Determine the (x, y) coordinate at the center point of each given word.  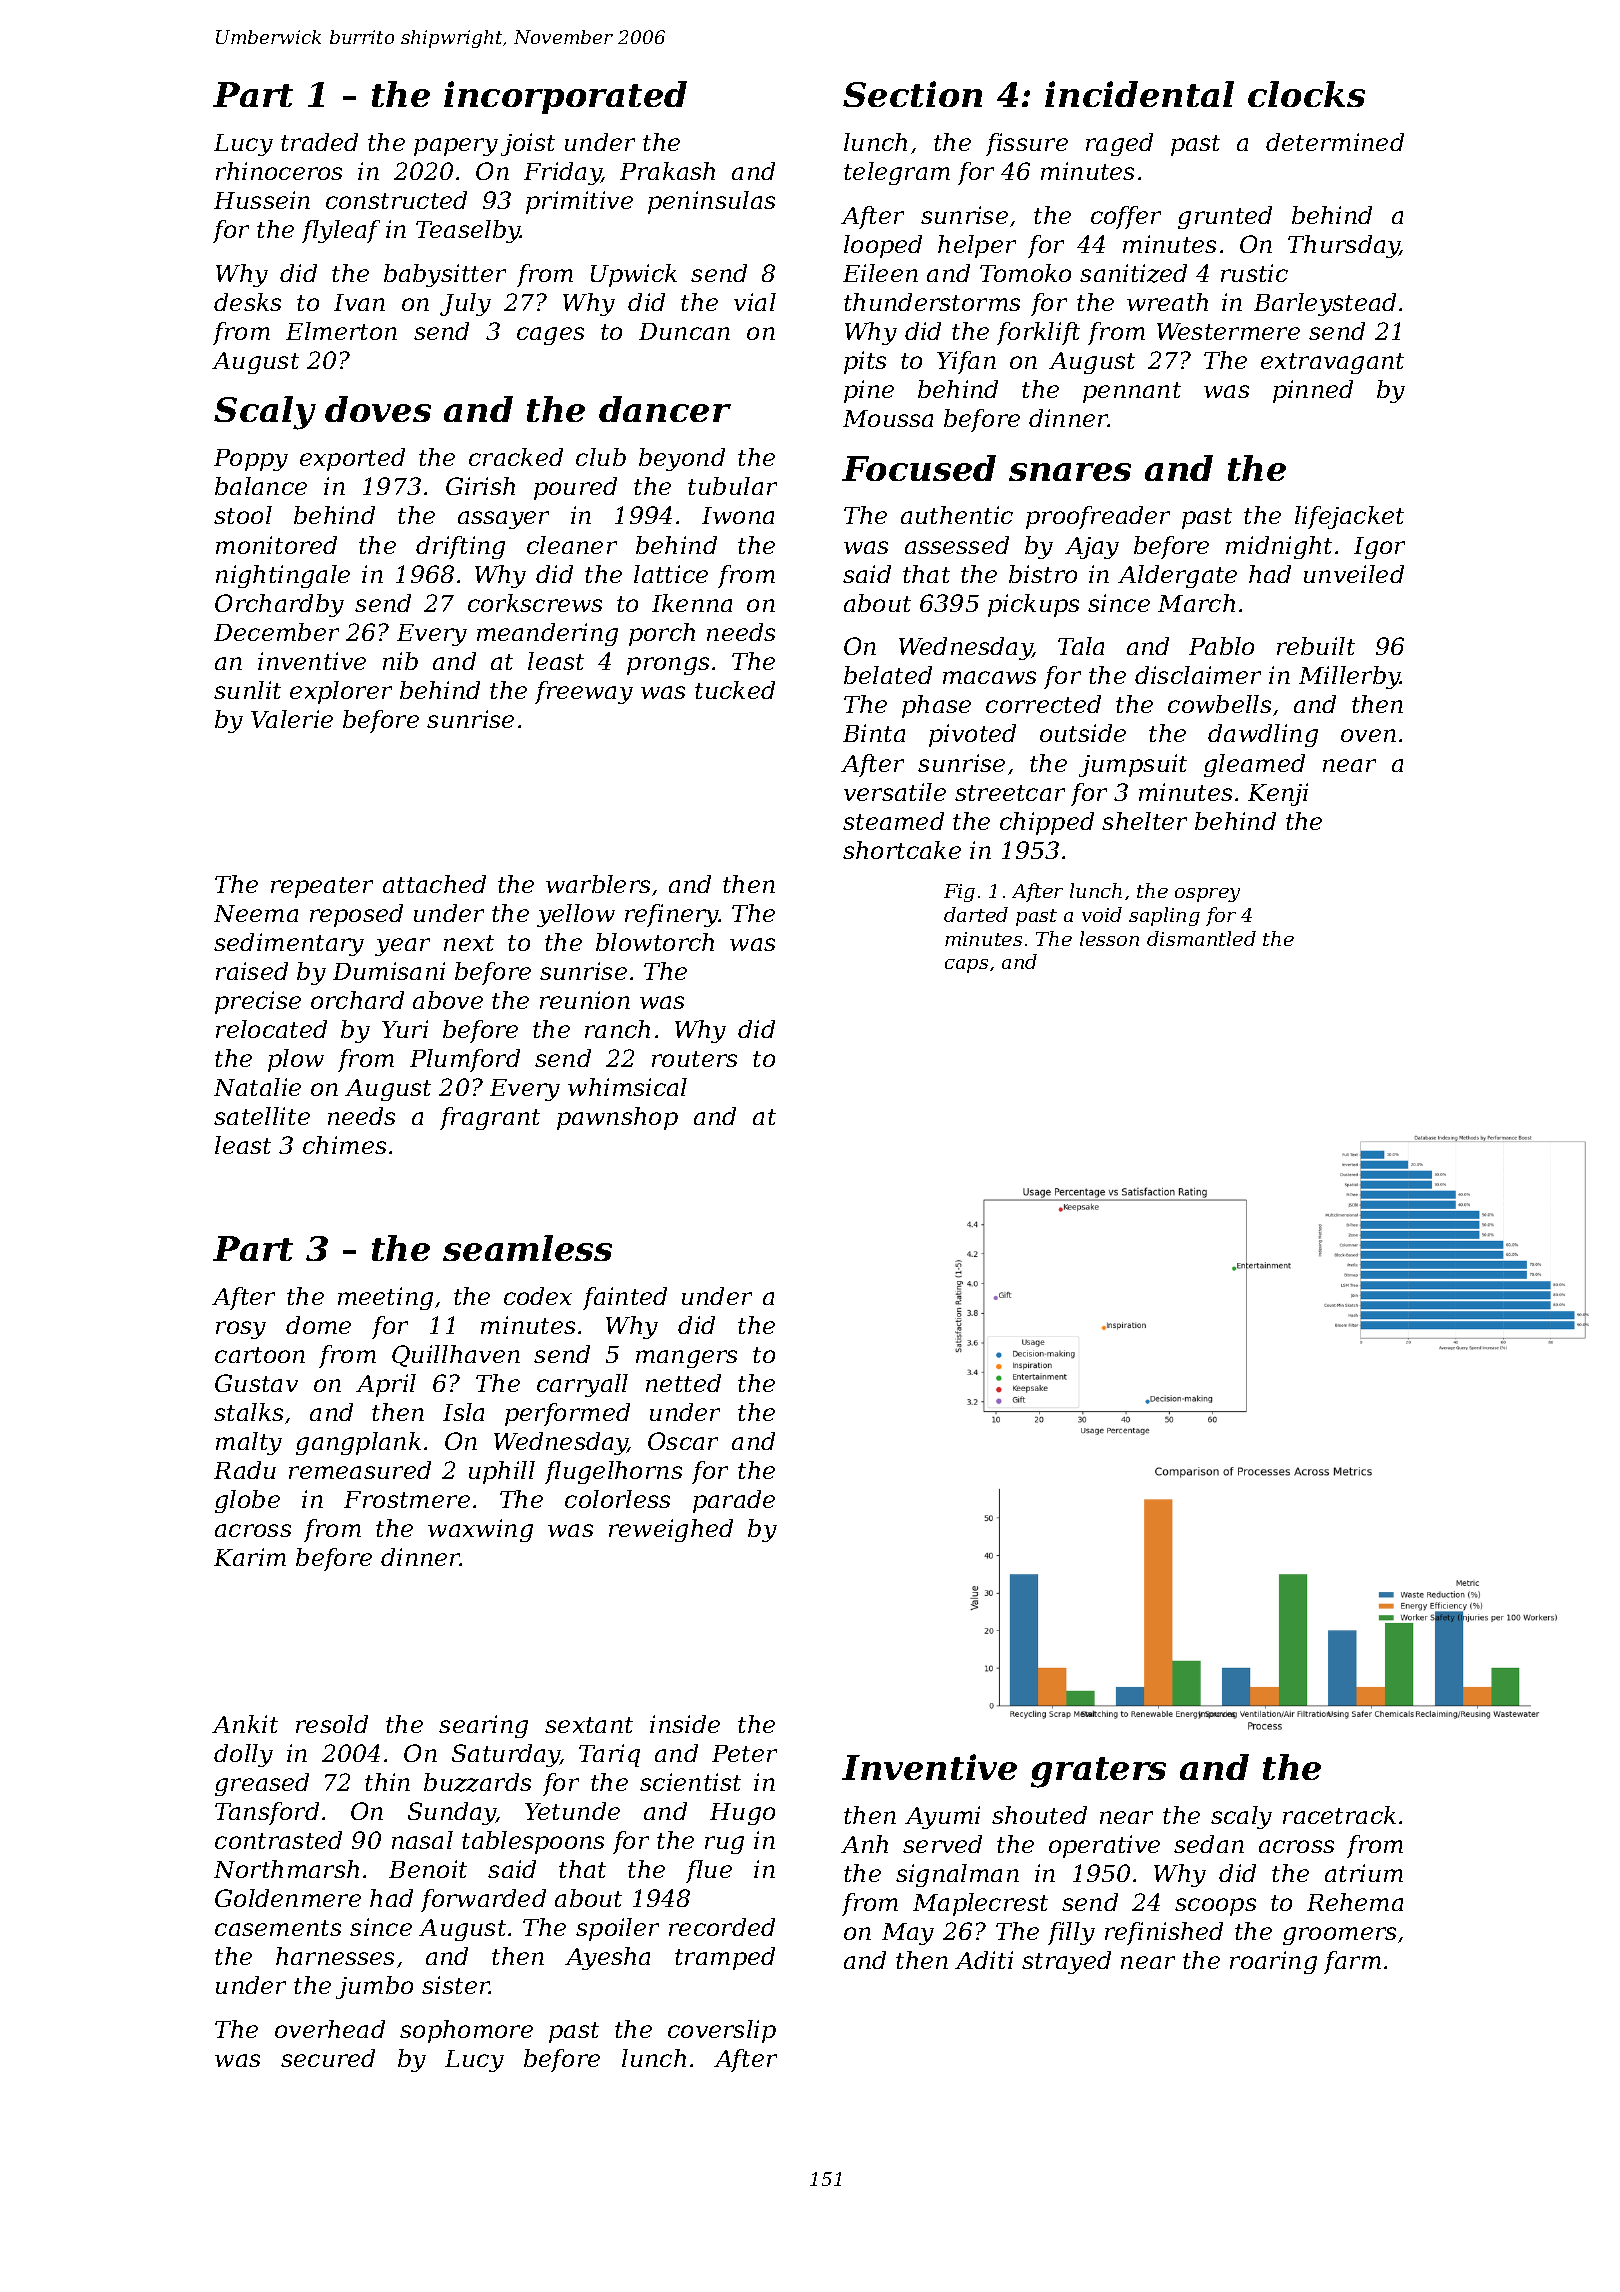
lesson (1109, 938)
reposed (356, 915)
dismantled (1201, 938)
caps (966, 966)
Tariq (609, 1755)
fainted (625, 1298)
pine (869, 391)
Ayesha (607, 1958)
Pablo (1221, 646)
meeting (385, 1298)
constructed (396, 200)
